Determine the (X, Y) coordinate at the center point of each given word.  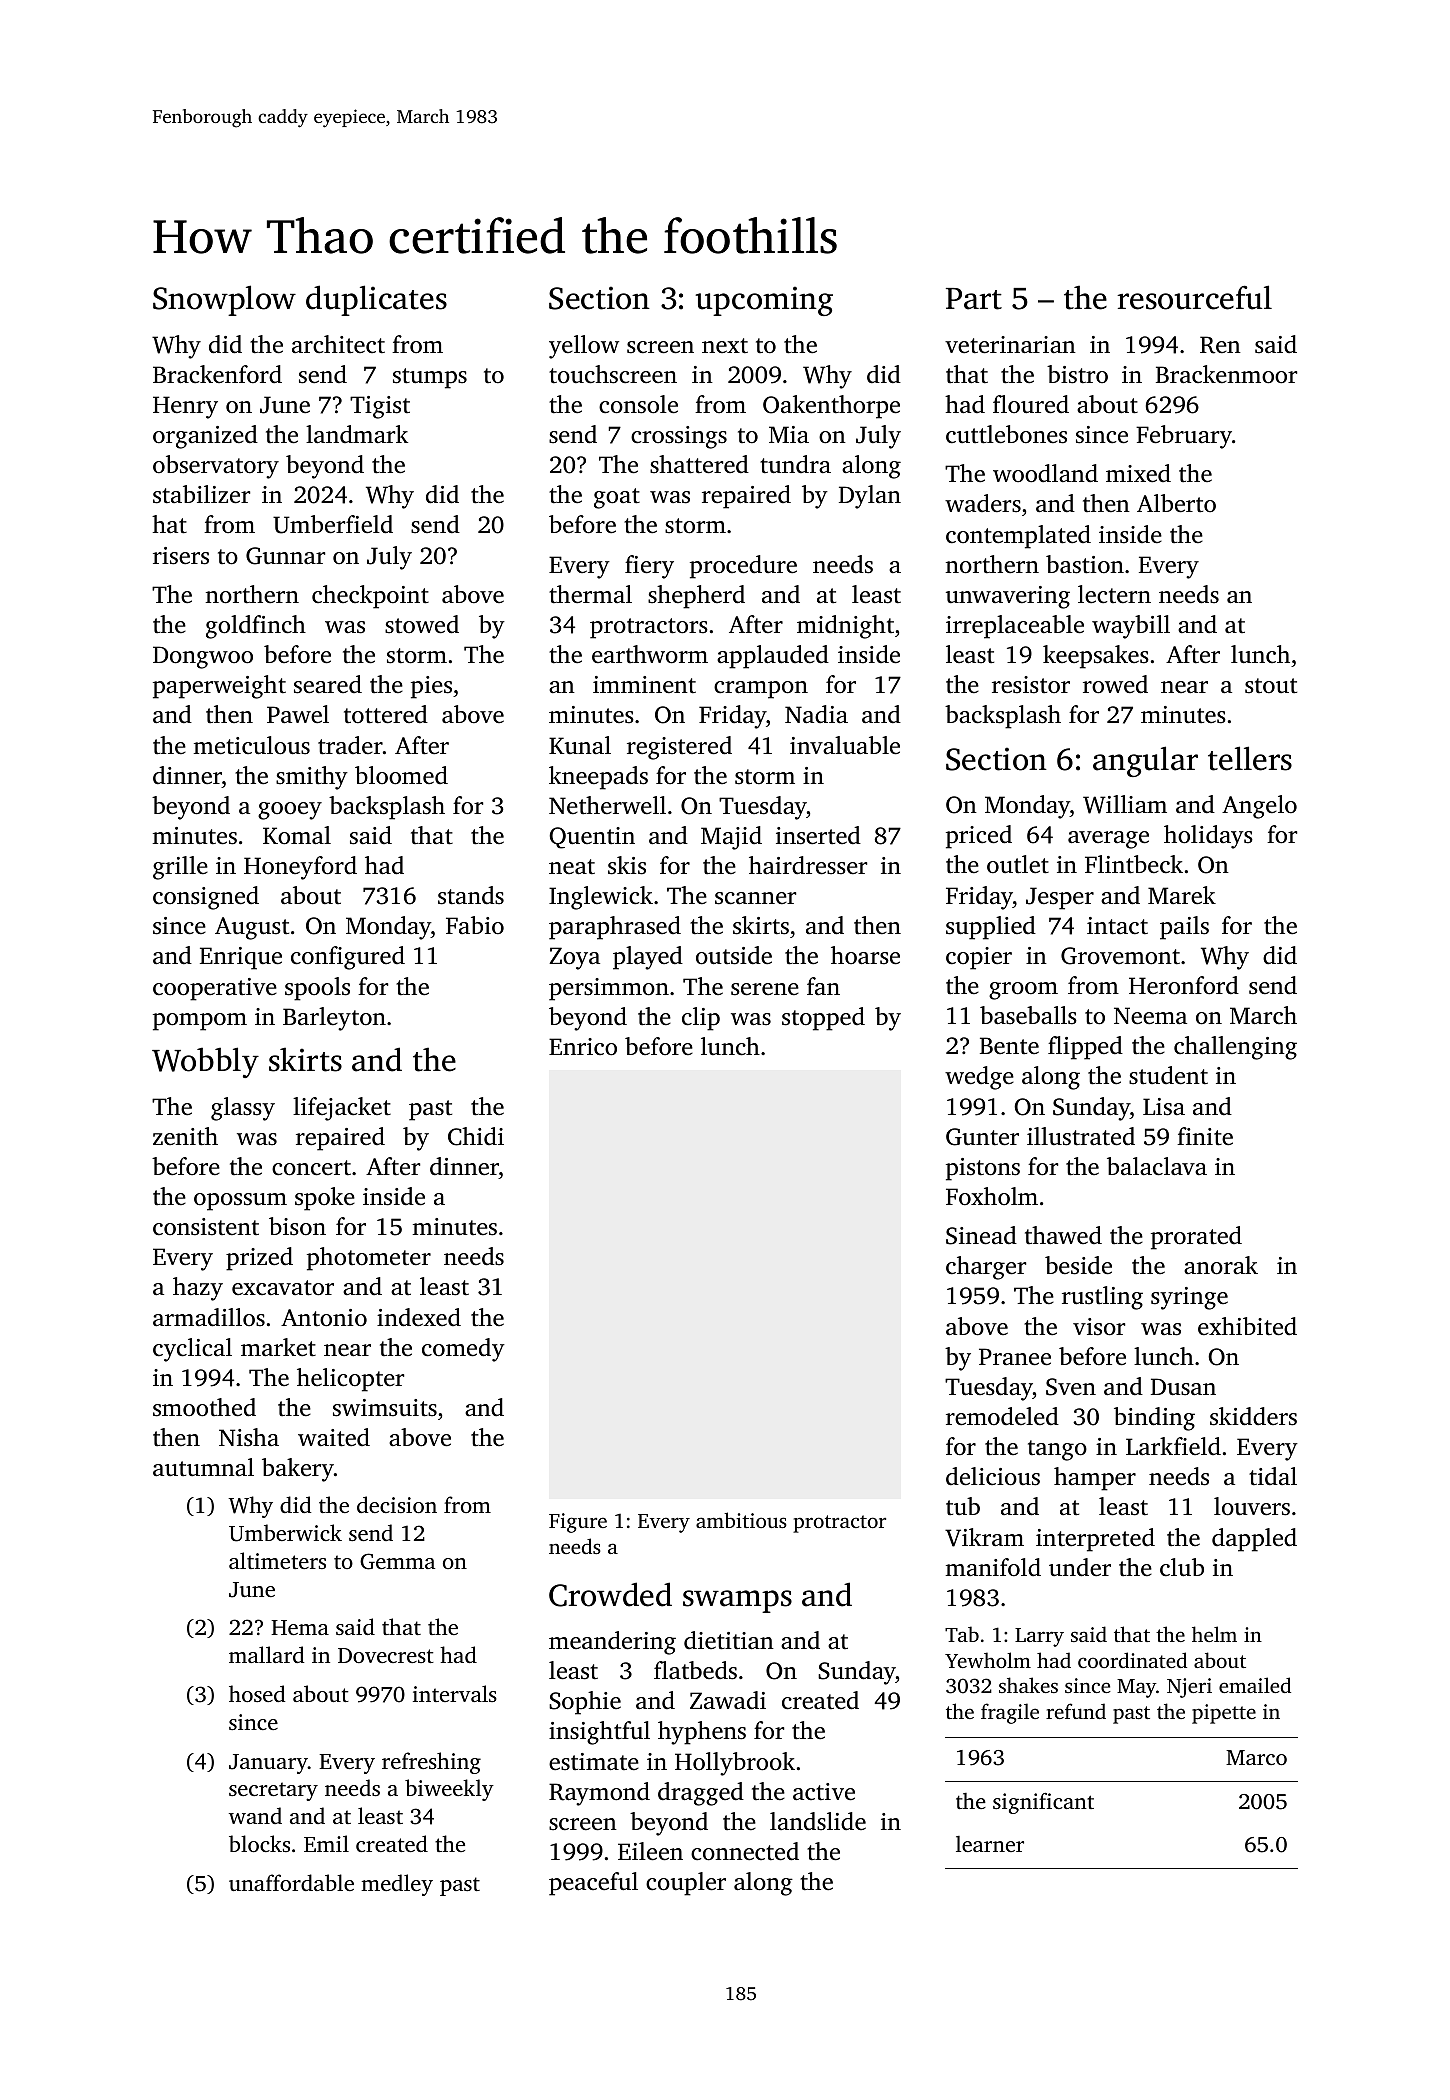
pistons (983, 1169)
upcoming (764, 301)
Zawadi (728, 1700)
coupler (686, 1884)
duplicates (376, 300)
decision (397, 1504)
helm (1214, 1634)
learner (990, 1844)
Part (974, 299)
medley (397, 1885)
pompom (200, 1022)
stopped (823, 1019)
